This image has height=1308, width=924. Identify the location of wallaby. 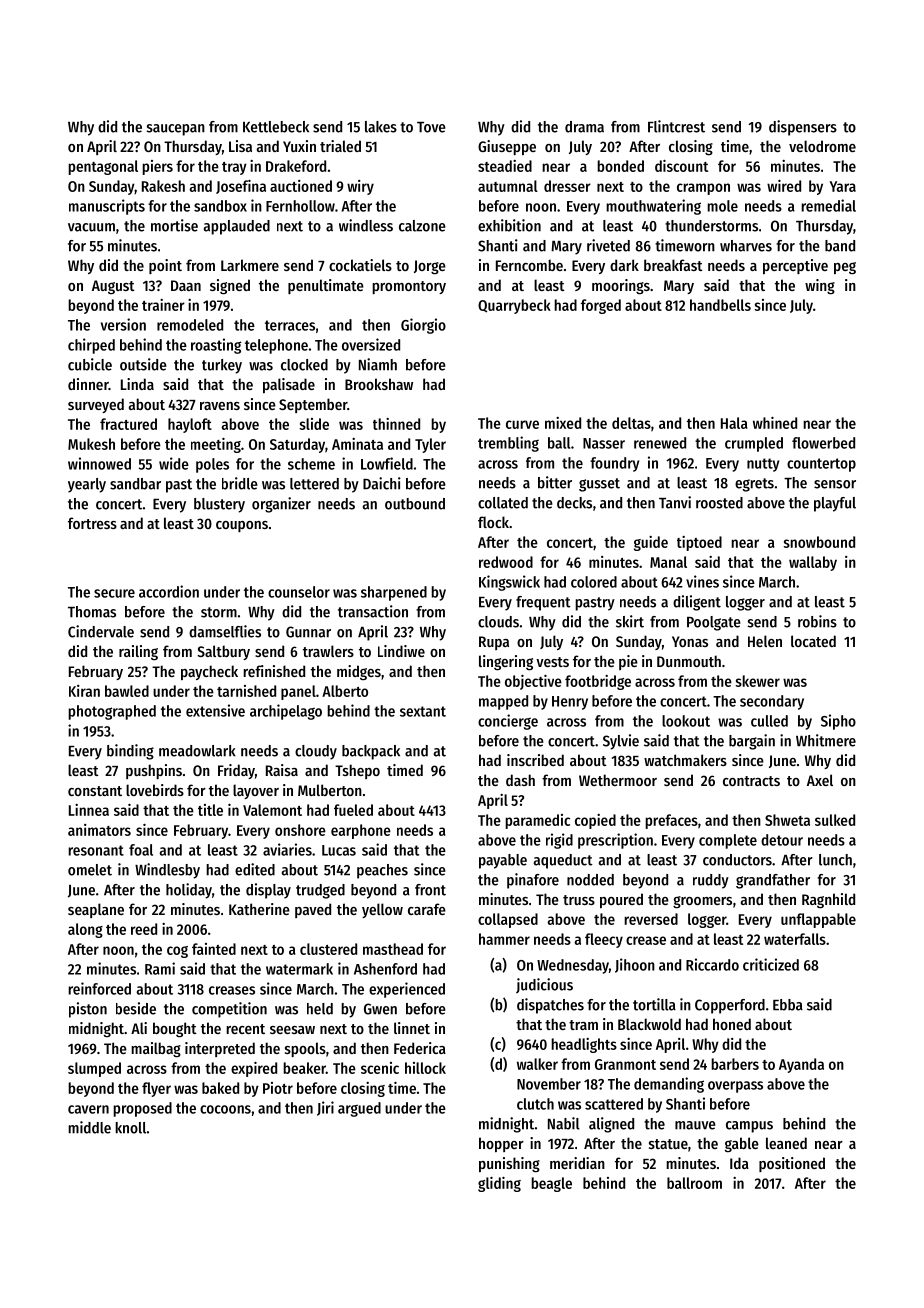
(813, 563).
